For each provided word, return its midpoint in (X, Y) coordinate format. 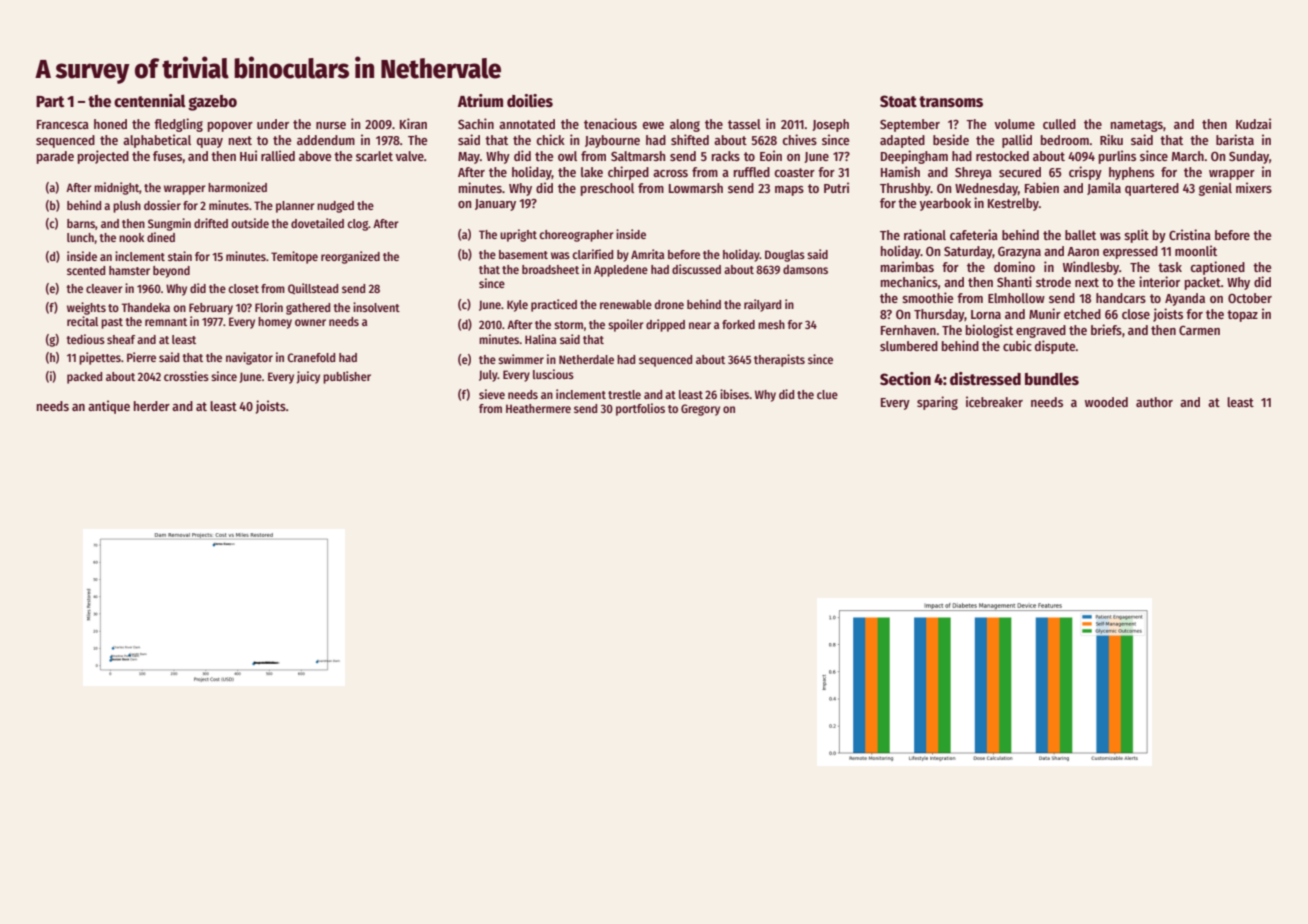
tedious (85, 339)
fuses (167, 156)
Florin (269, 307)
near (700, 325)
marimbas (907, 266)
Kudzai (1253, 123)
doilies (530, 100)
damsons (805, 269)
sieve (492, 394)
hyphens (1131, 173)
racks (726, 156)
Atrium (480, 100)
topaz (1242, 316)
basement (523, 254)
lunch (80, 237)
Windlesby (1091, 268)
